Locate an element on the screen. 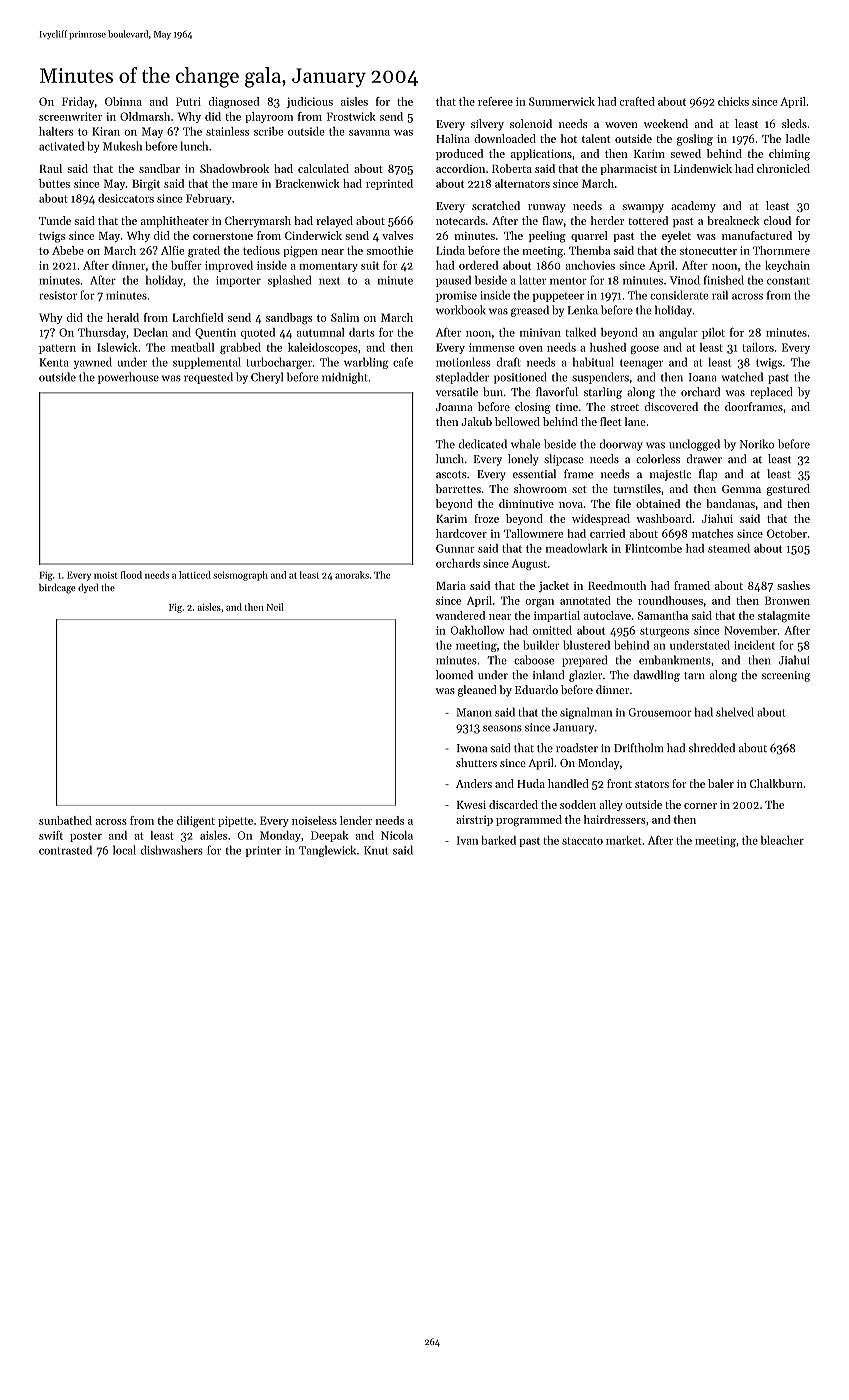  Declan is located at coordinates (151, 332).
